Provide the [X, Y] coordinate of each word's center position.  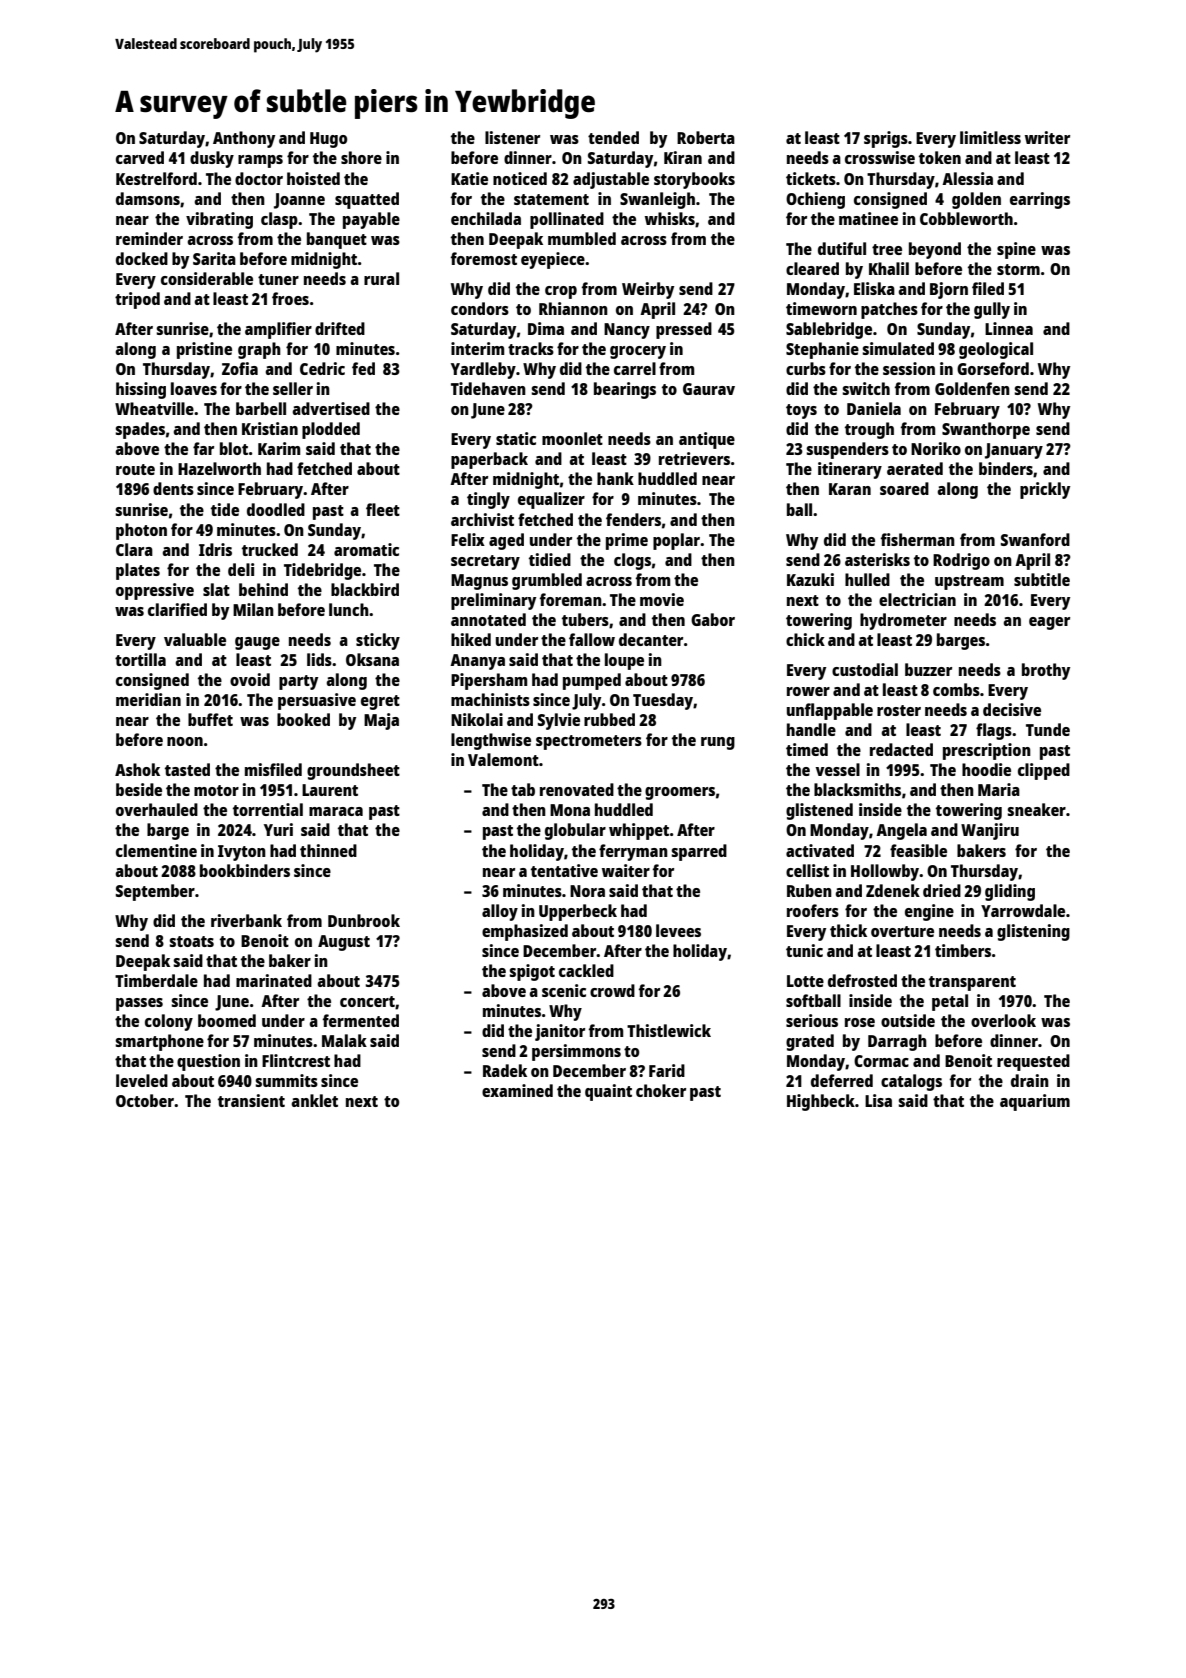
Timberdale [156, 980]
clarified [177, 609]
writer [1047, 137]
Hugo [328, 140]
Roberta [706, 137]
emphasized [525, 932]
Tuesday [663, 701]
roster [899, 710]
